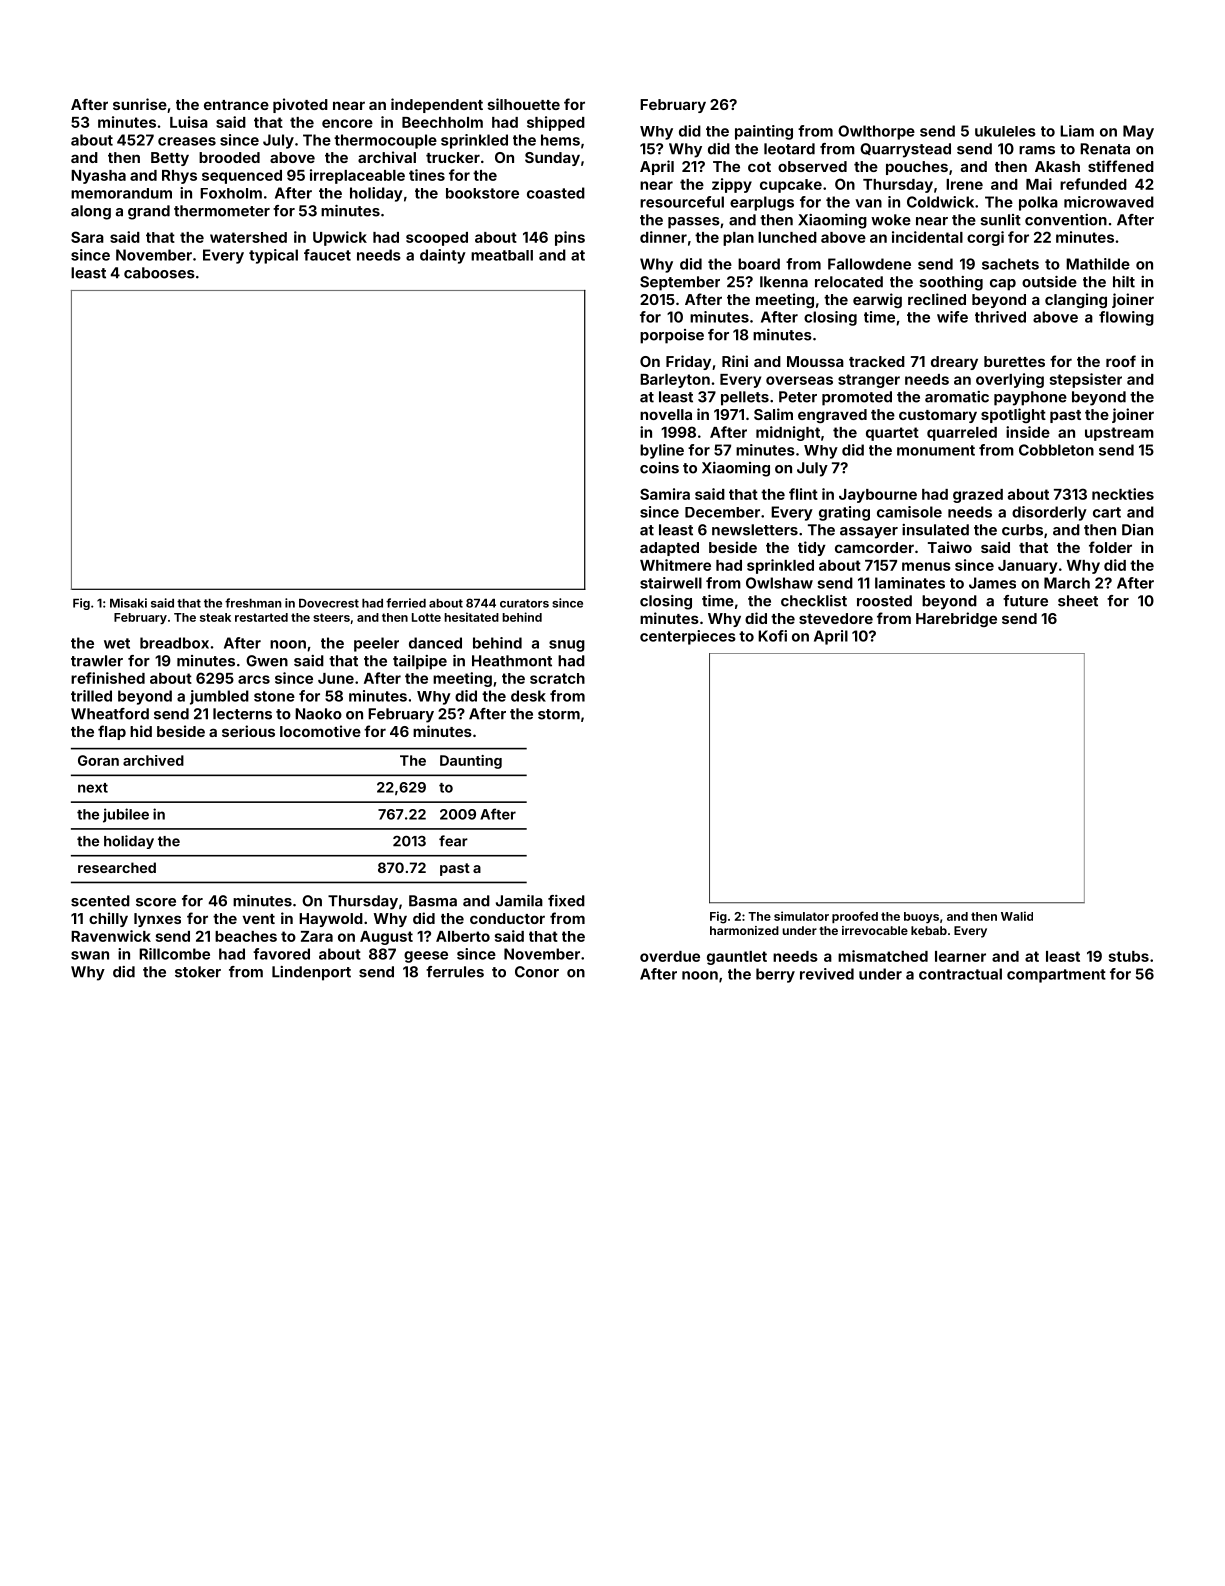 This screenshot has height=1586, width=1225. Describe the element at coordinates (1138, 132) in the screenshot. I see `May` at that location.
